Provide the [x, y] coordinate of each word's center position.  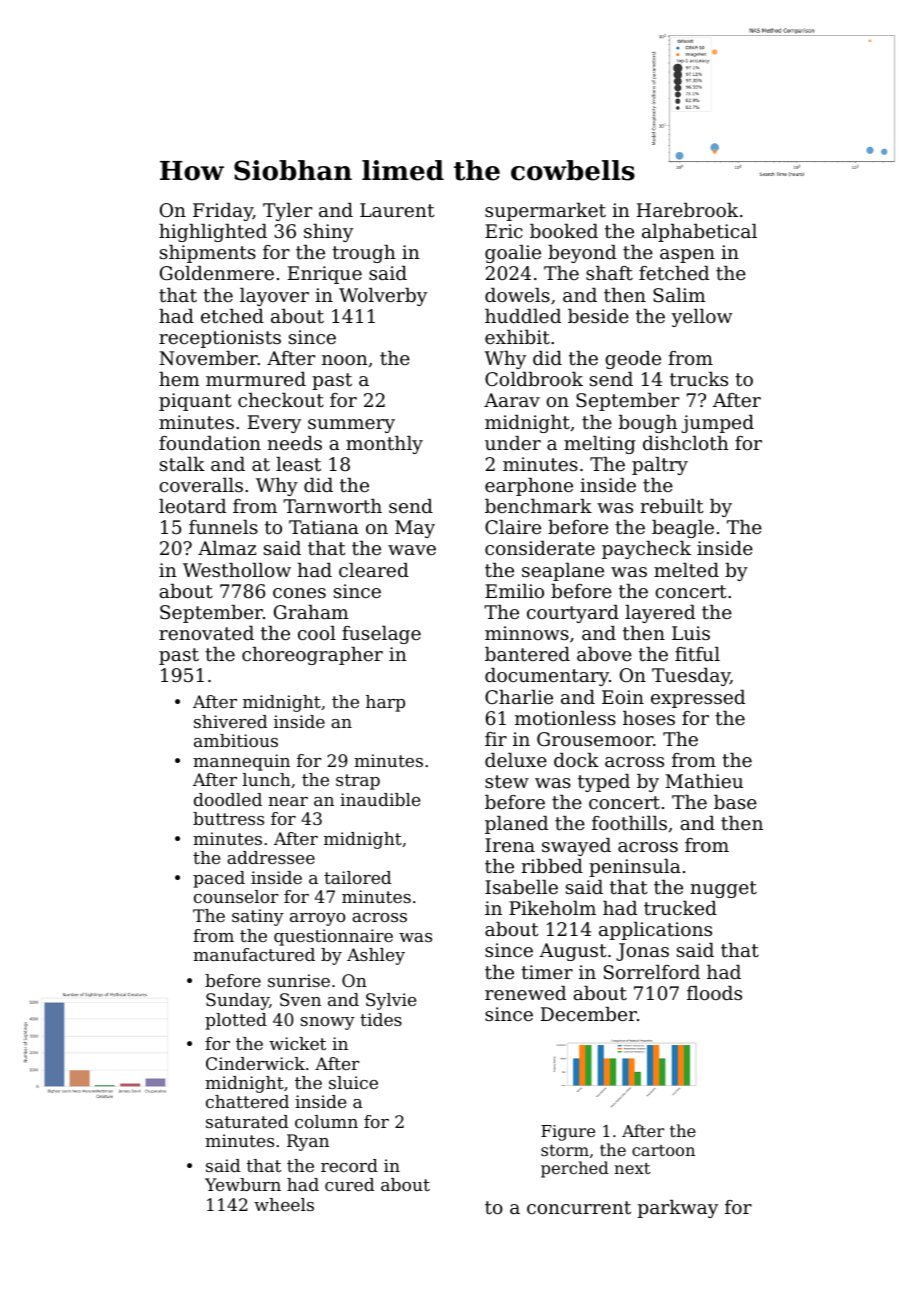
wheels [284, 1204]
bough [648, 424]
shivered [231, 721]
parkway [678, 1209]
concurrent [579, 1207]
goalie [513, 254]
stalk [182, 464]
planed [516, 825]
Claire [513, 527]
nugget [724, 889]
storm [565, 1150]
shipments [208, 254]
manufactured [254, 954]
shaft [609, 273]
